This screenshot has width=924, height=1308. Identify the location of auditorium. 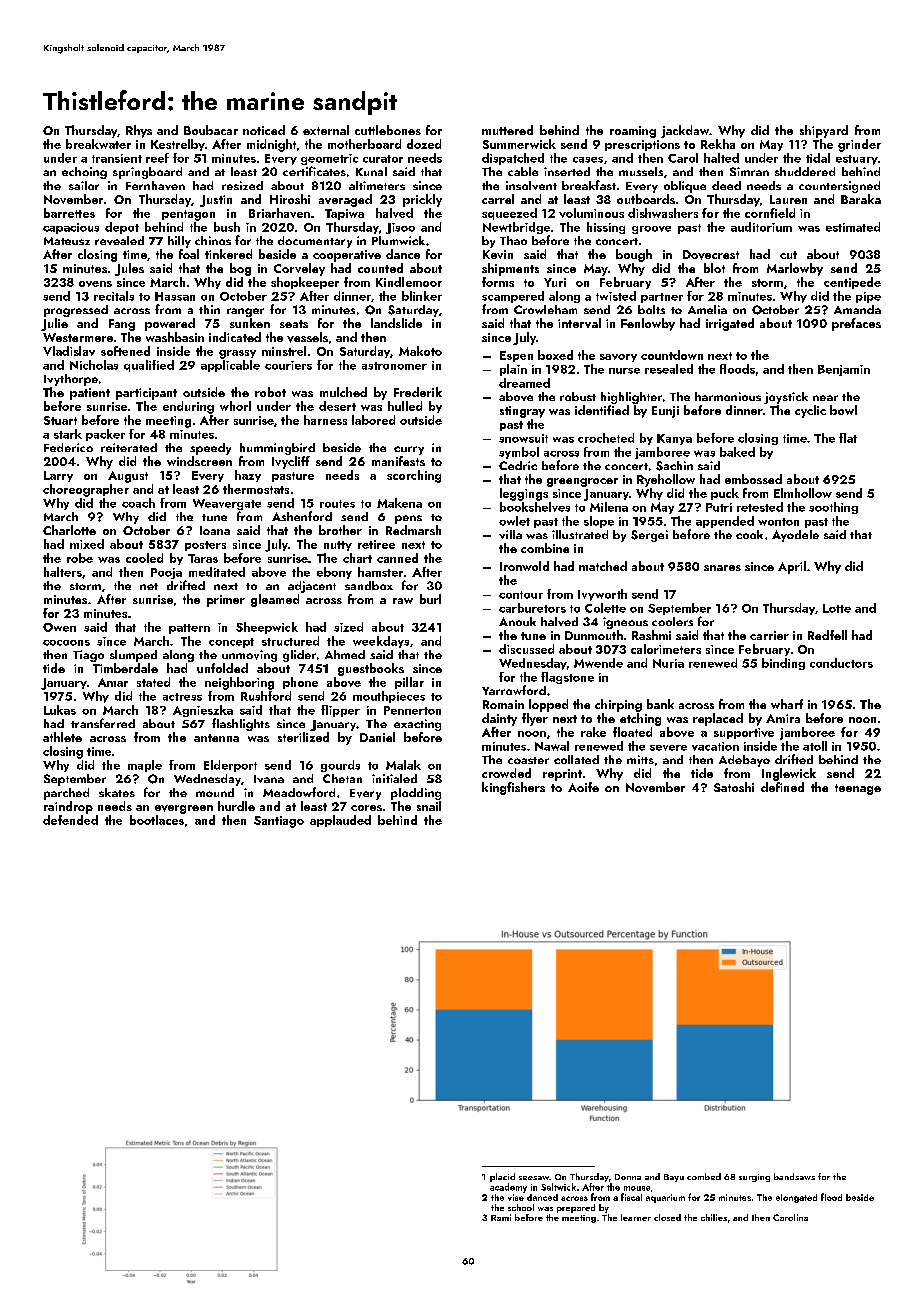
(761, 227).
